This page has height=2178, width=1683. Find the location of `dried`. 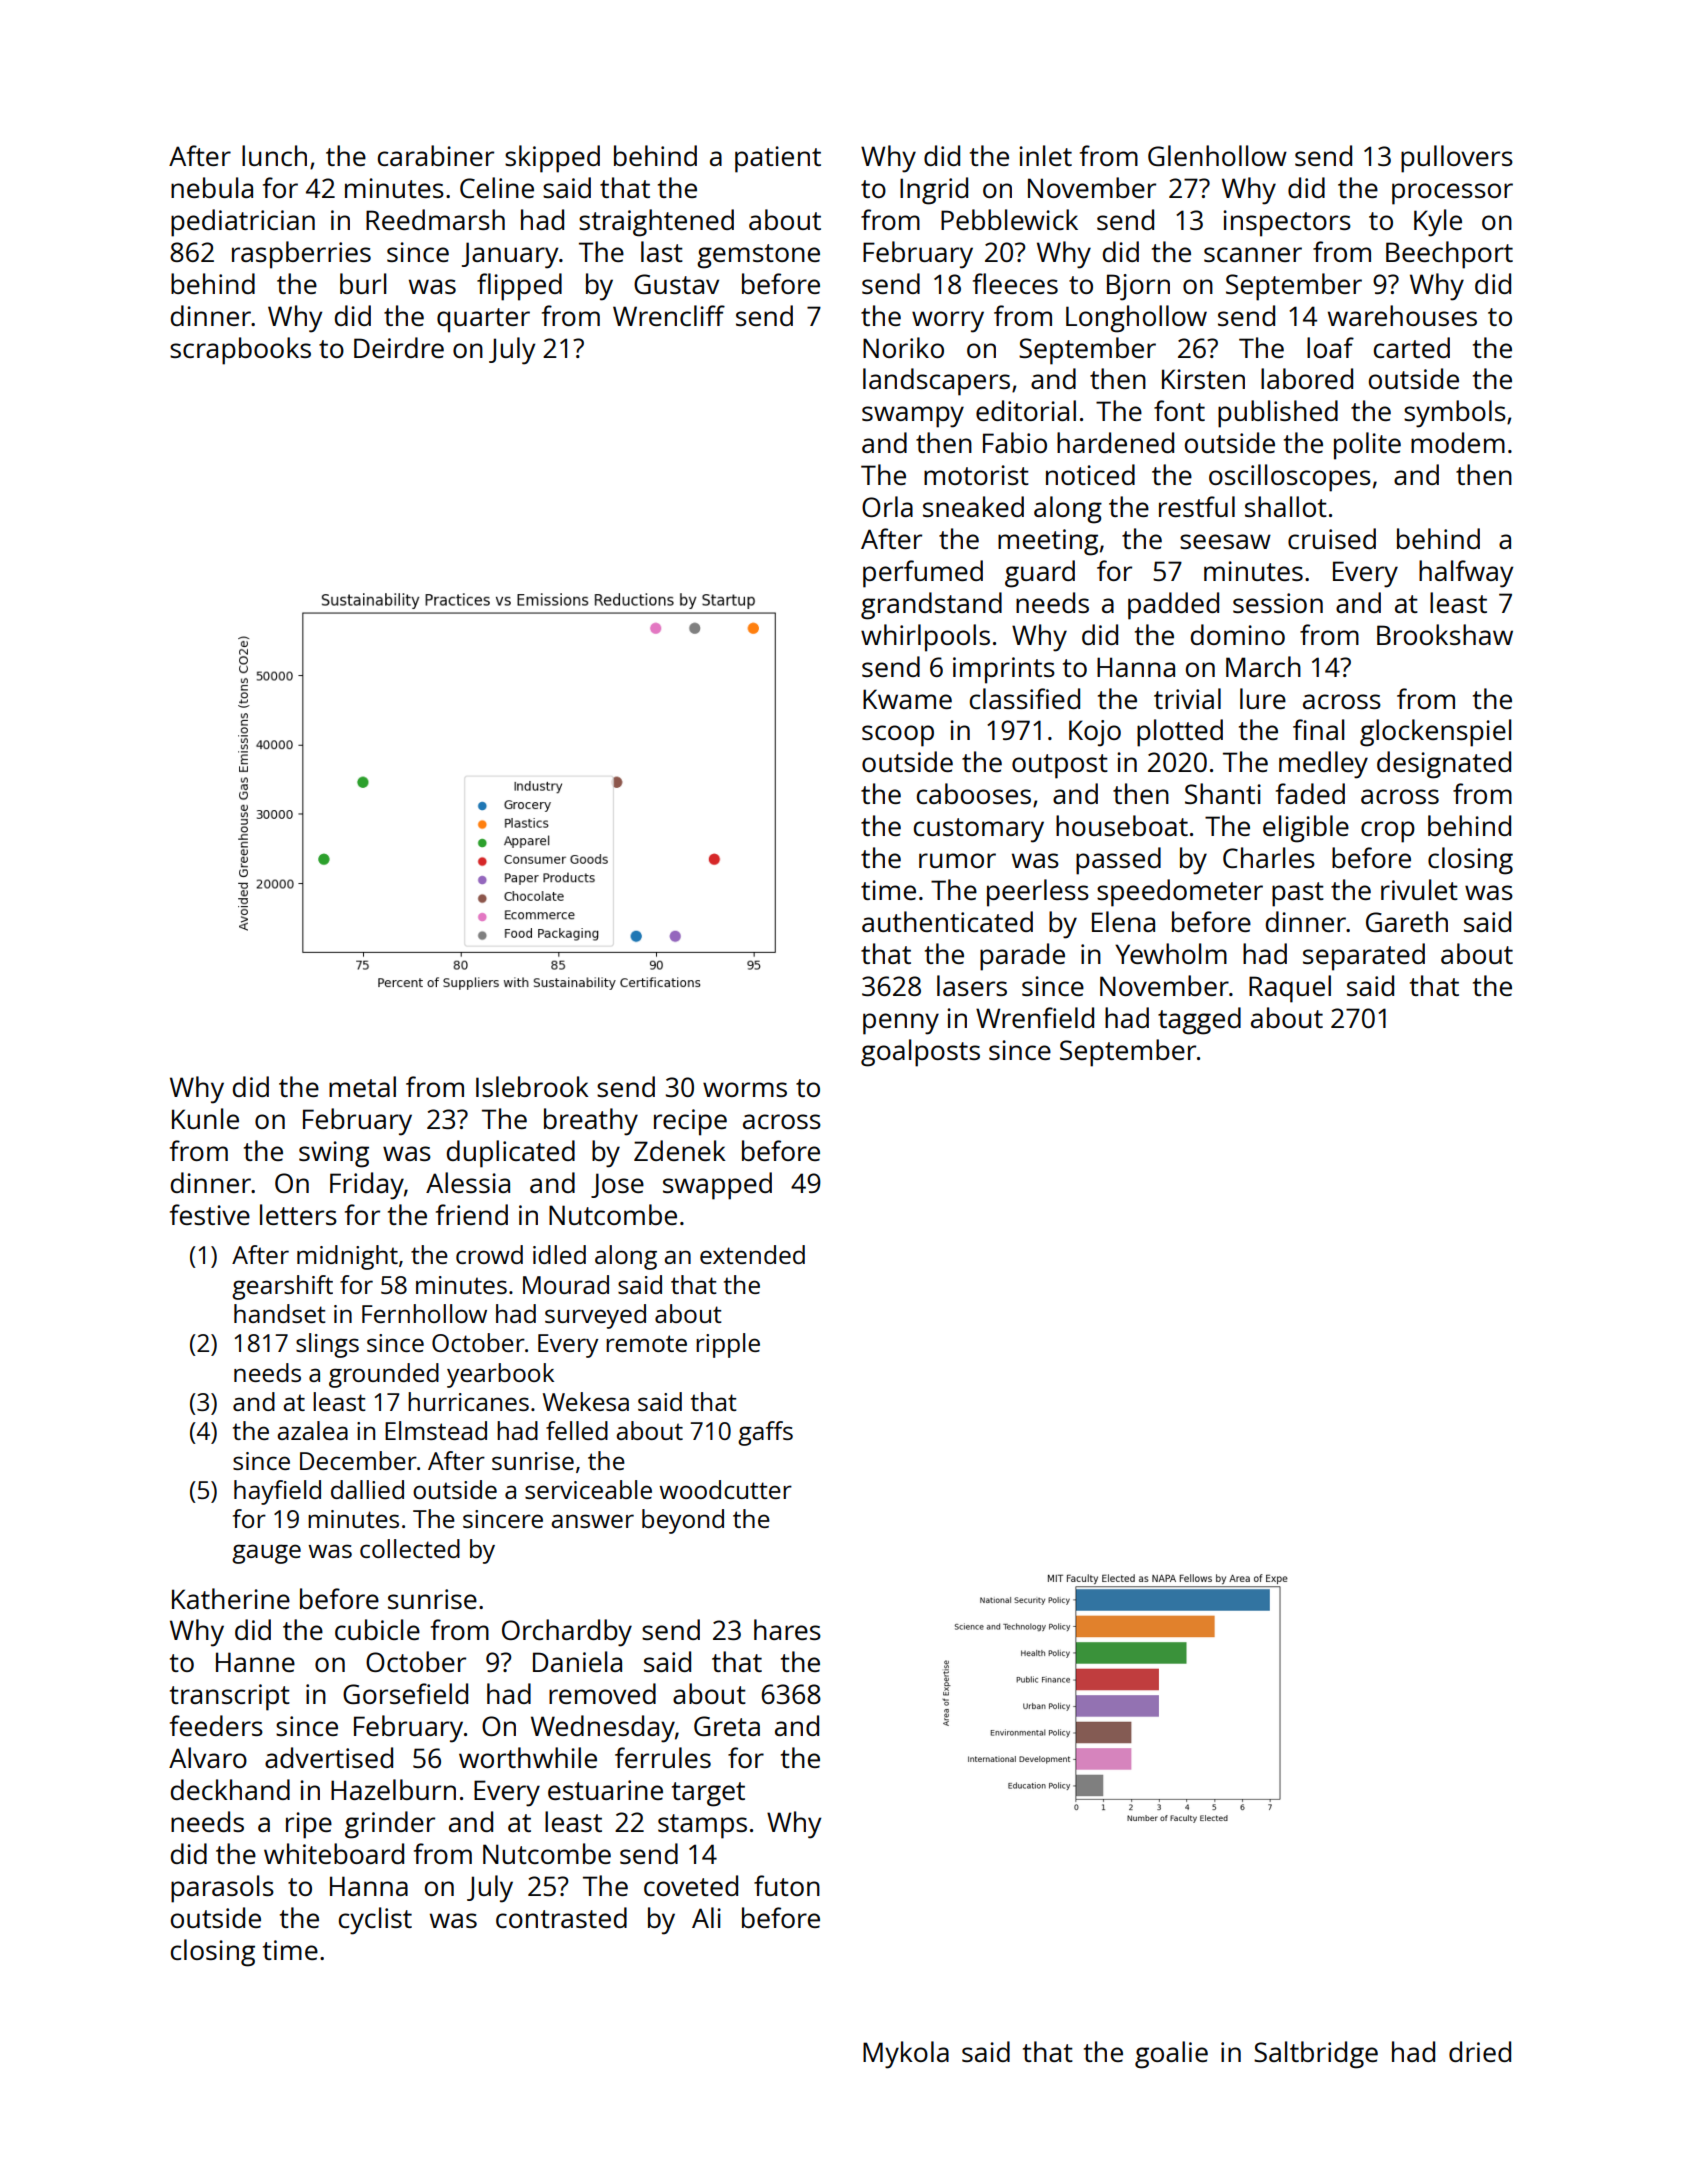

dried is located at coordinates (1480, 2051).
